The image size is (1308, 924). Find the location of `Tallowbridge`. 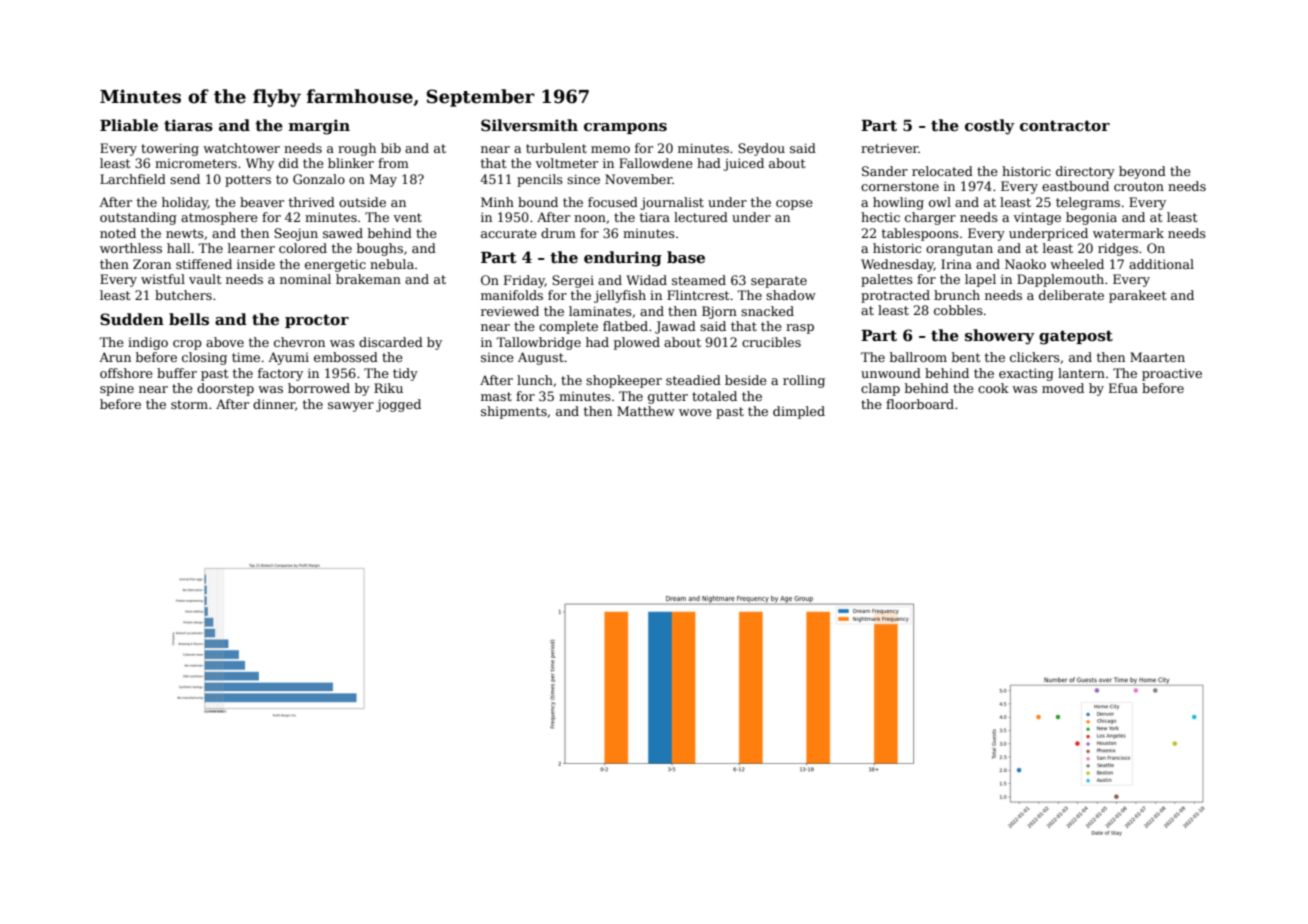

Tallowbridge is located at coordinates (538, 343).
